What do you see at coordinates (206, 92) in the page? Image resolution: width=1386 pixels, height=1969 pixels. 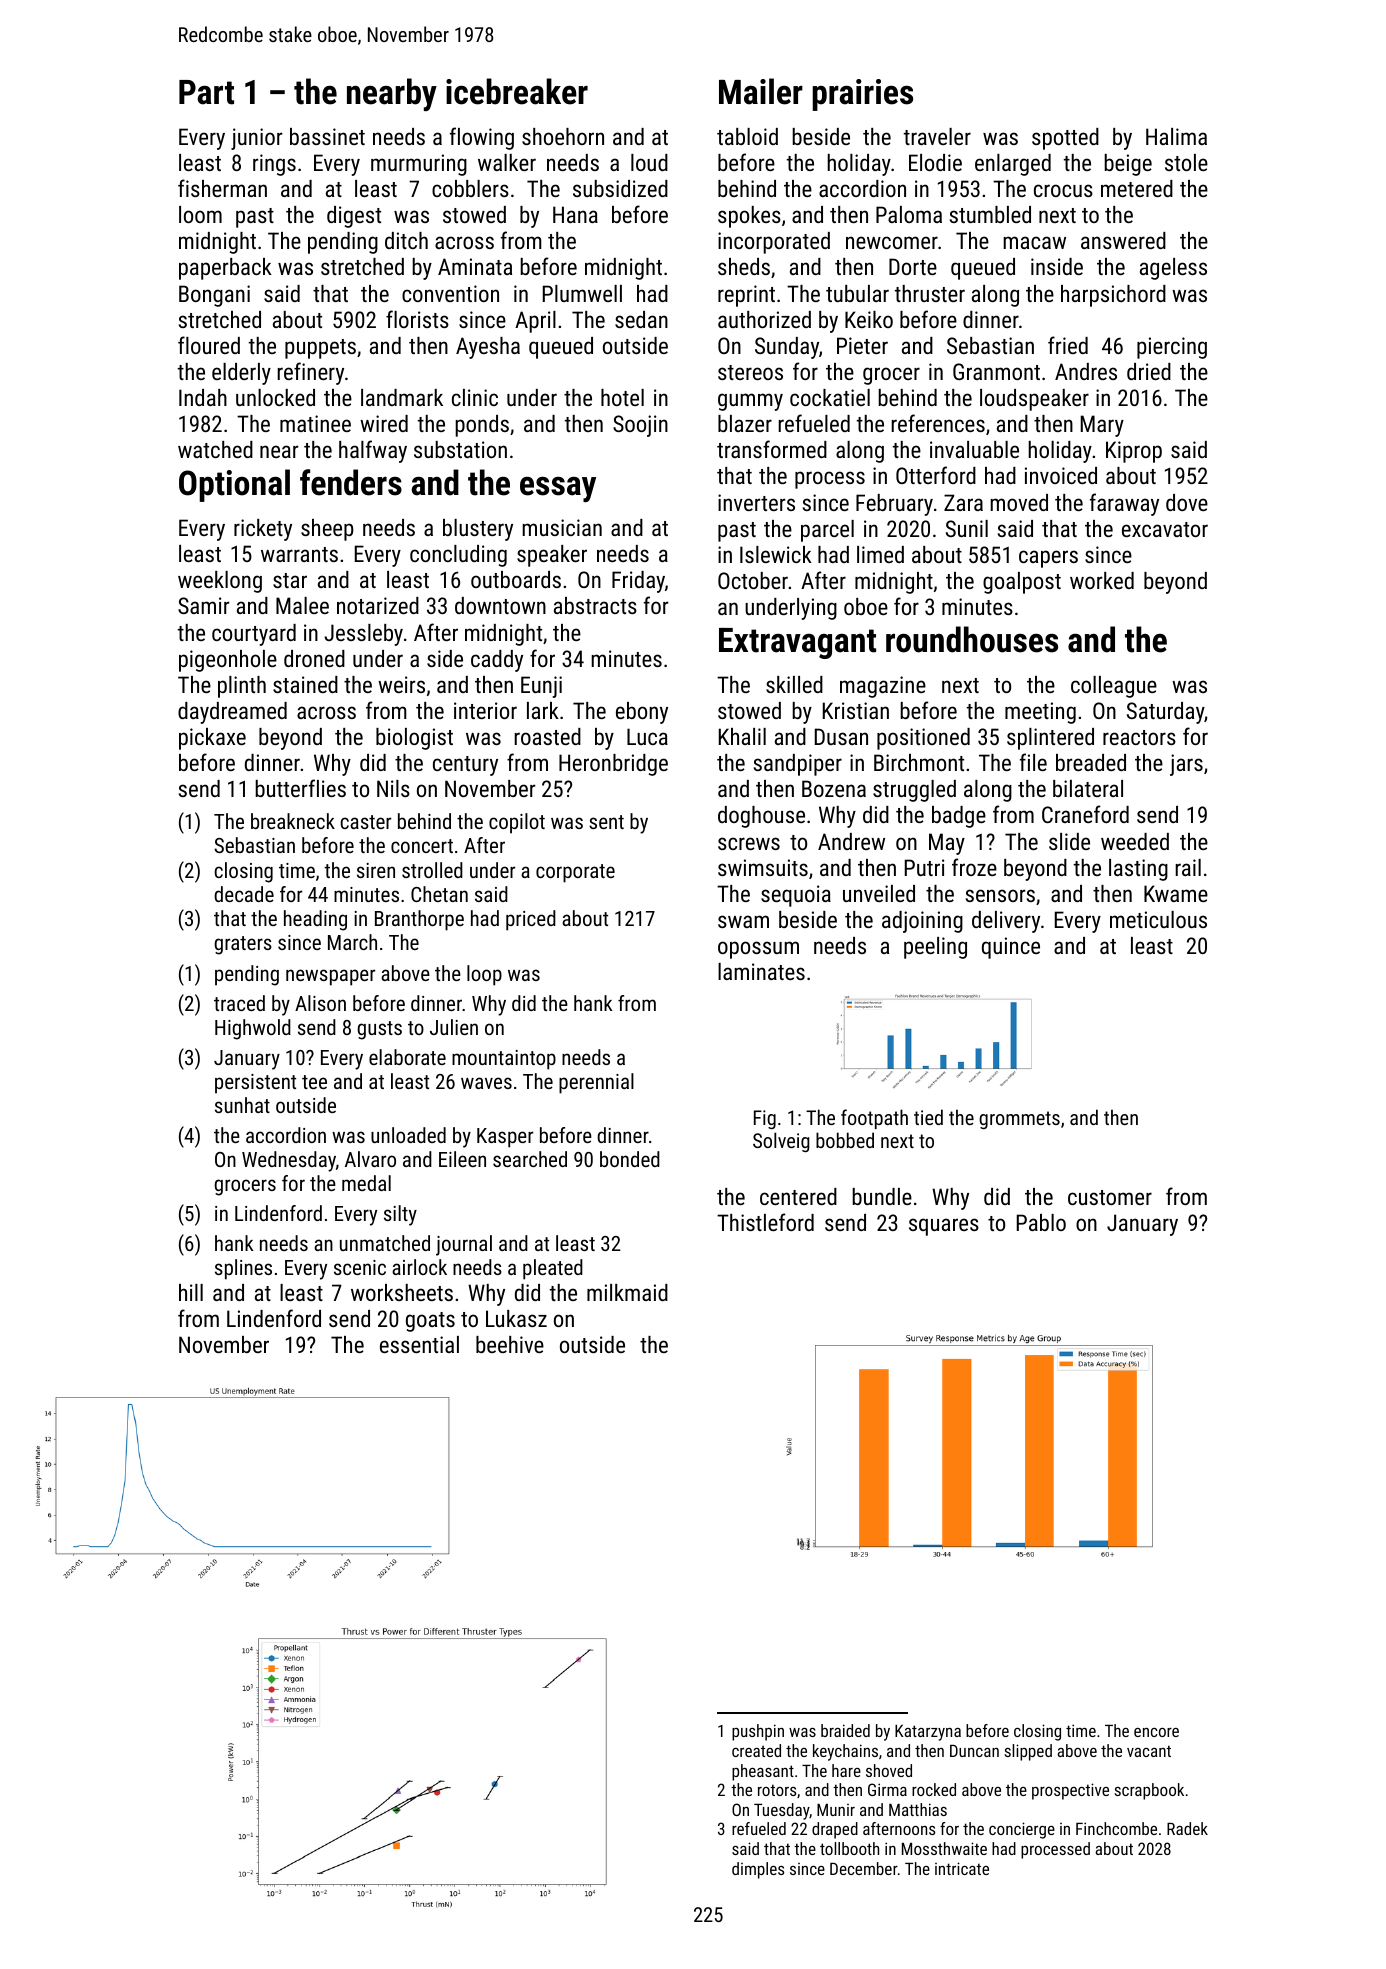 I see `Part` at bounding box center [206, 92].
